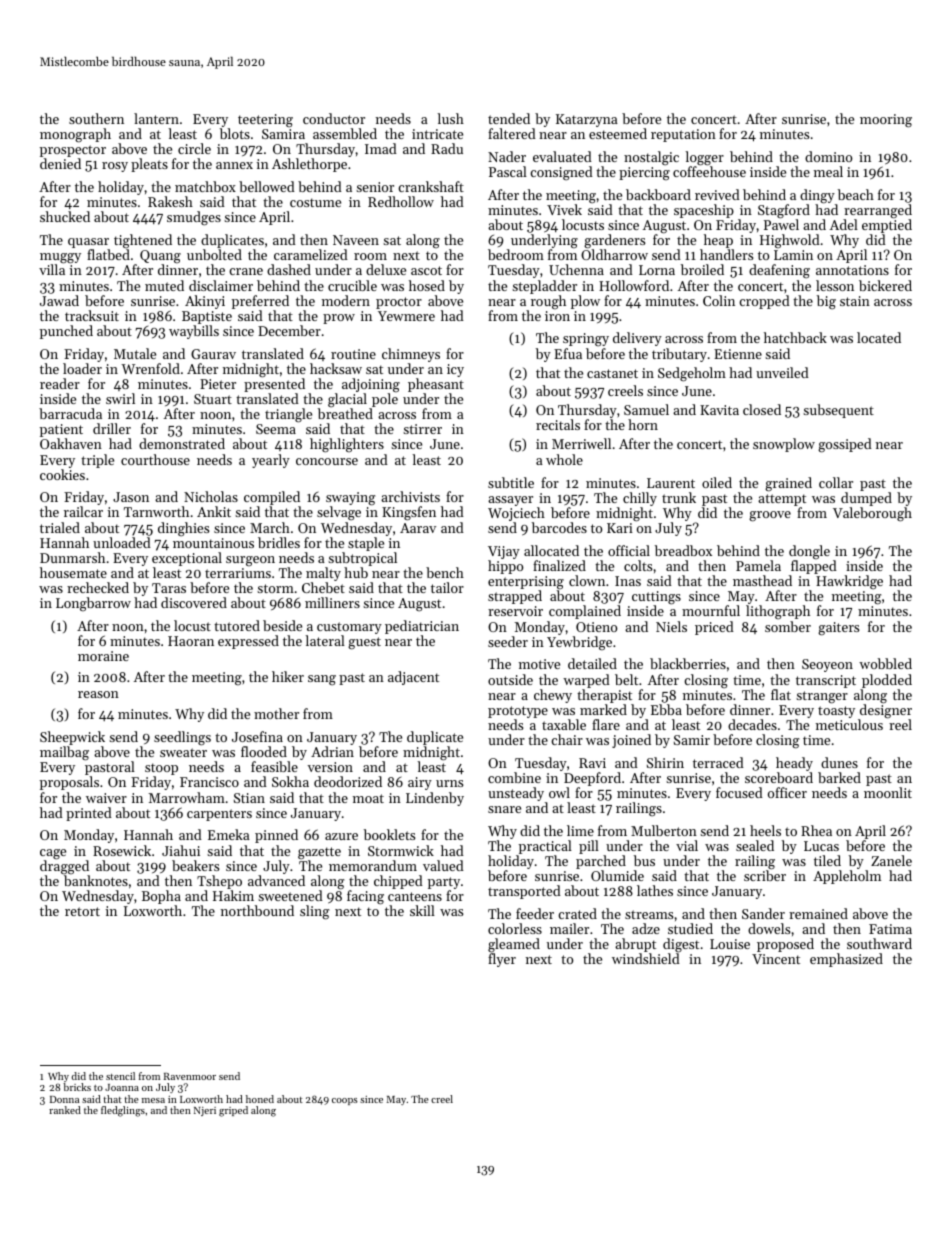  Describe the element at coordinates (410, 496) in the document. I see `archivists` at that location.
